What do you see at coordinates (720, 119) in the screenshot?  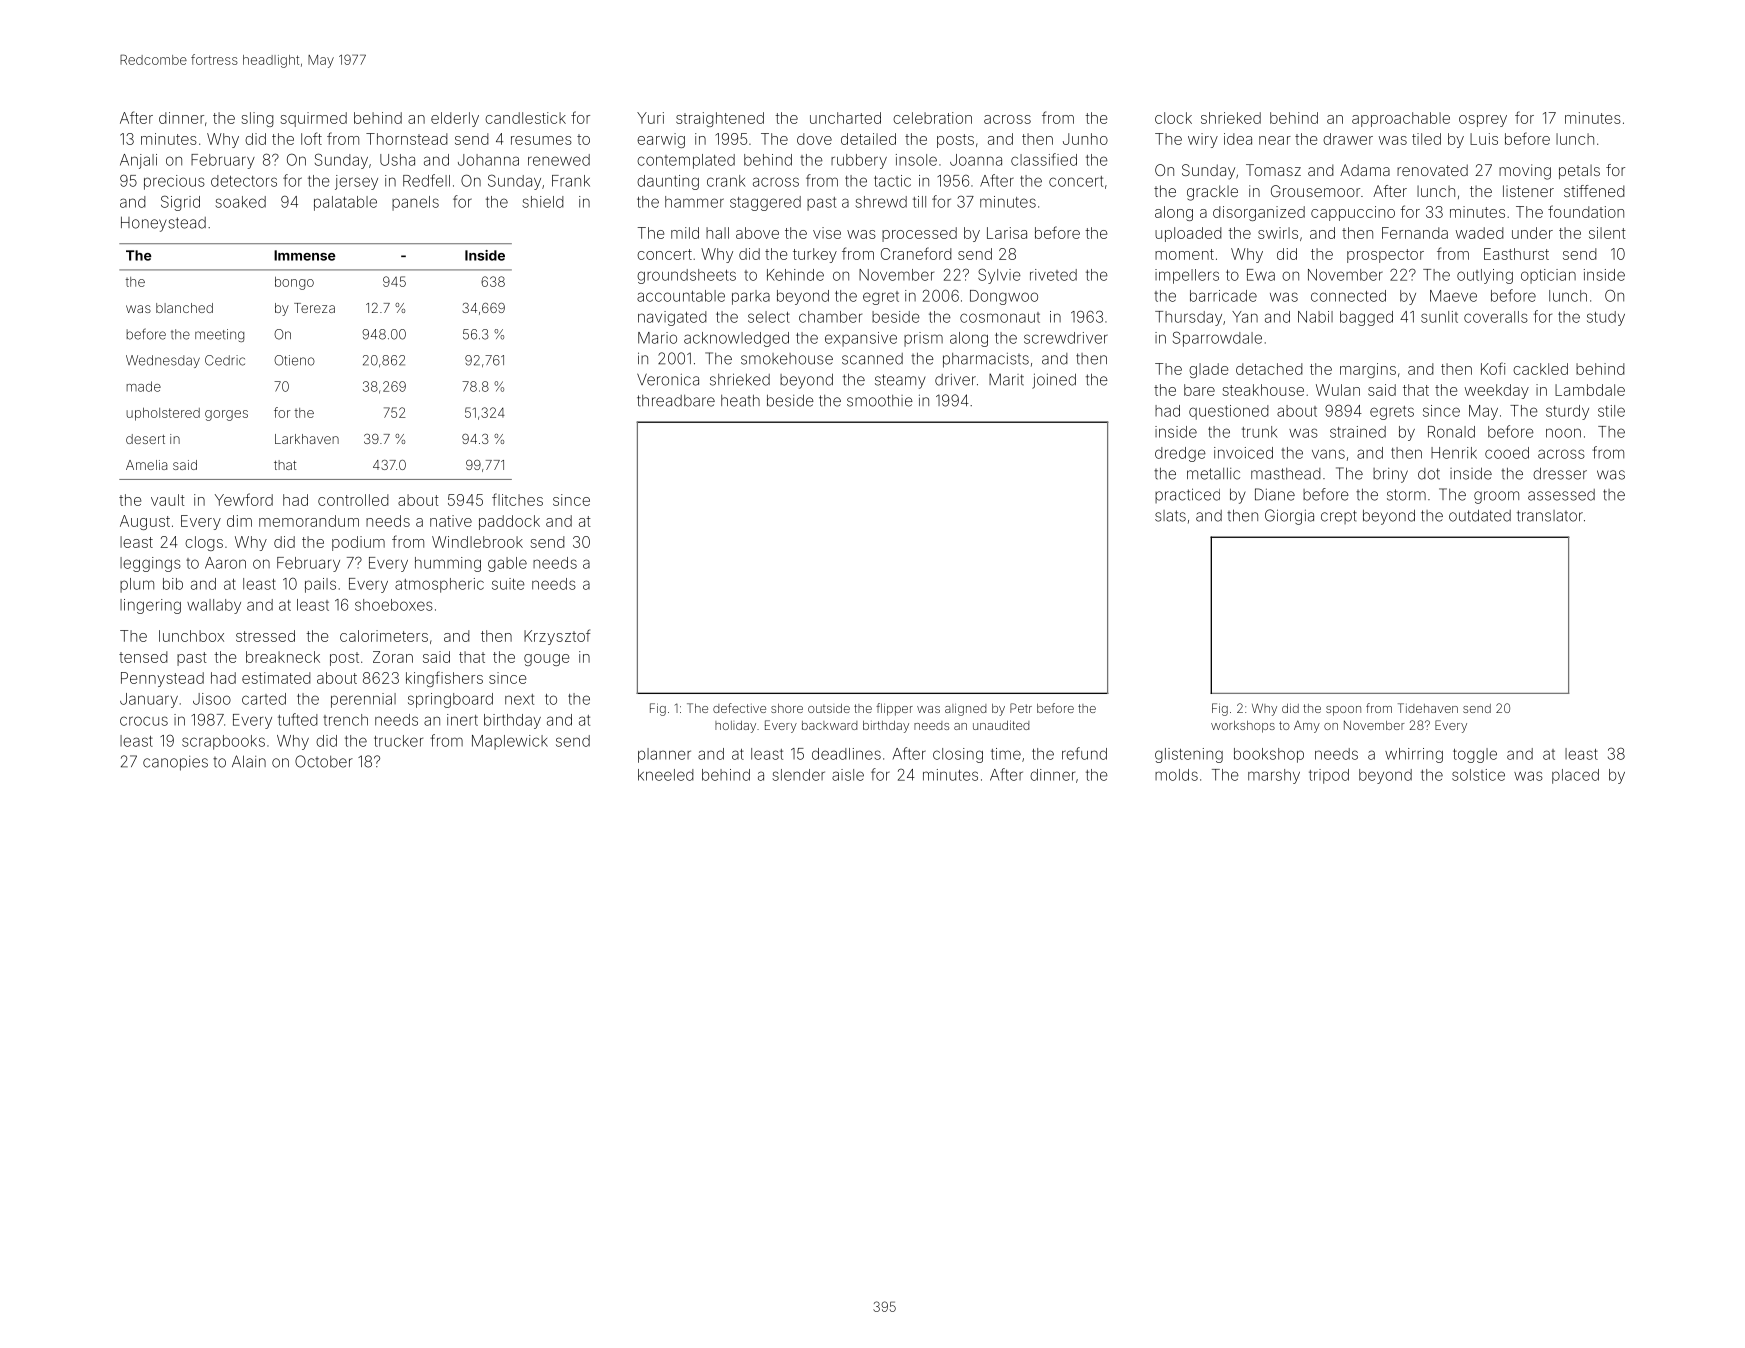 I see `straightened` at bounding box center [720, 119].
